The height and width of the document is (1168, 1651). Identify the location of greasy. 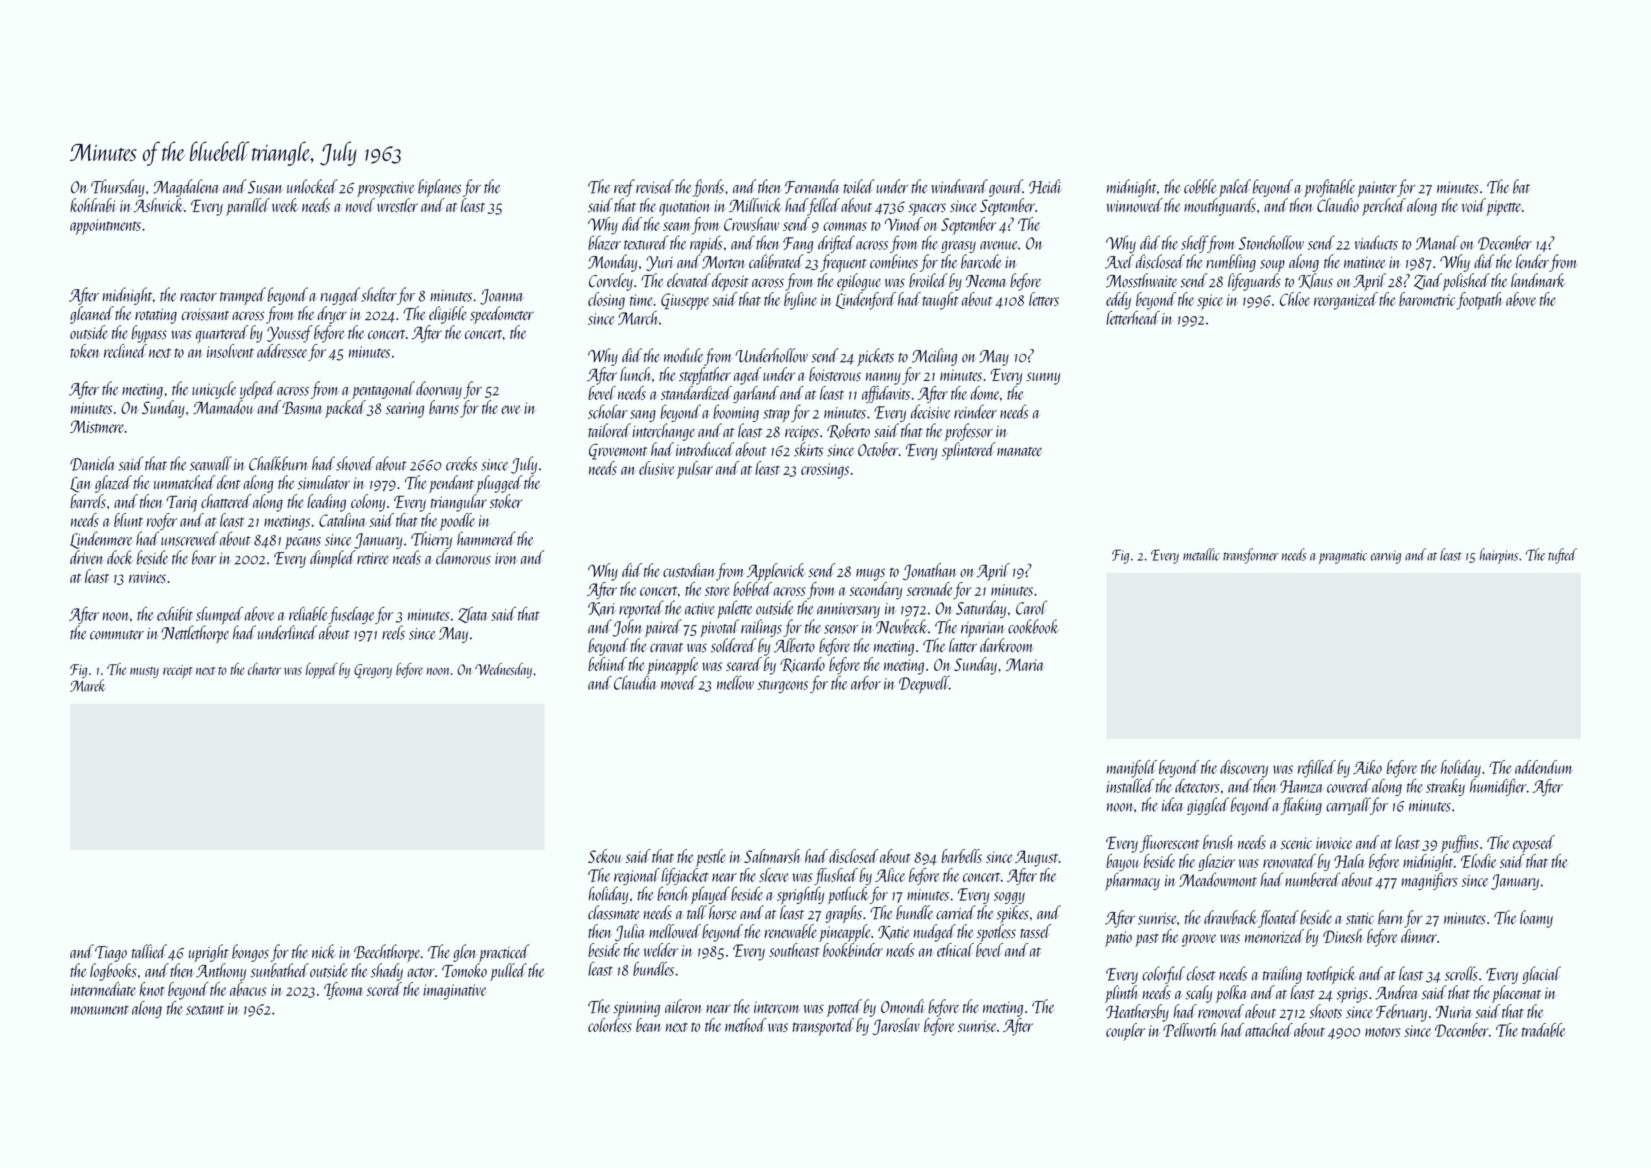
(958, 247).
